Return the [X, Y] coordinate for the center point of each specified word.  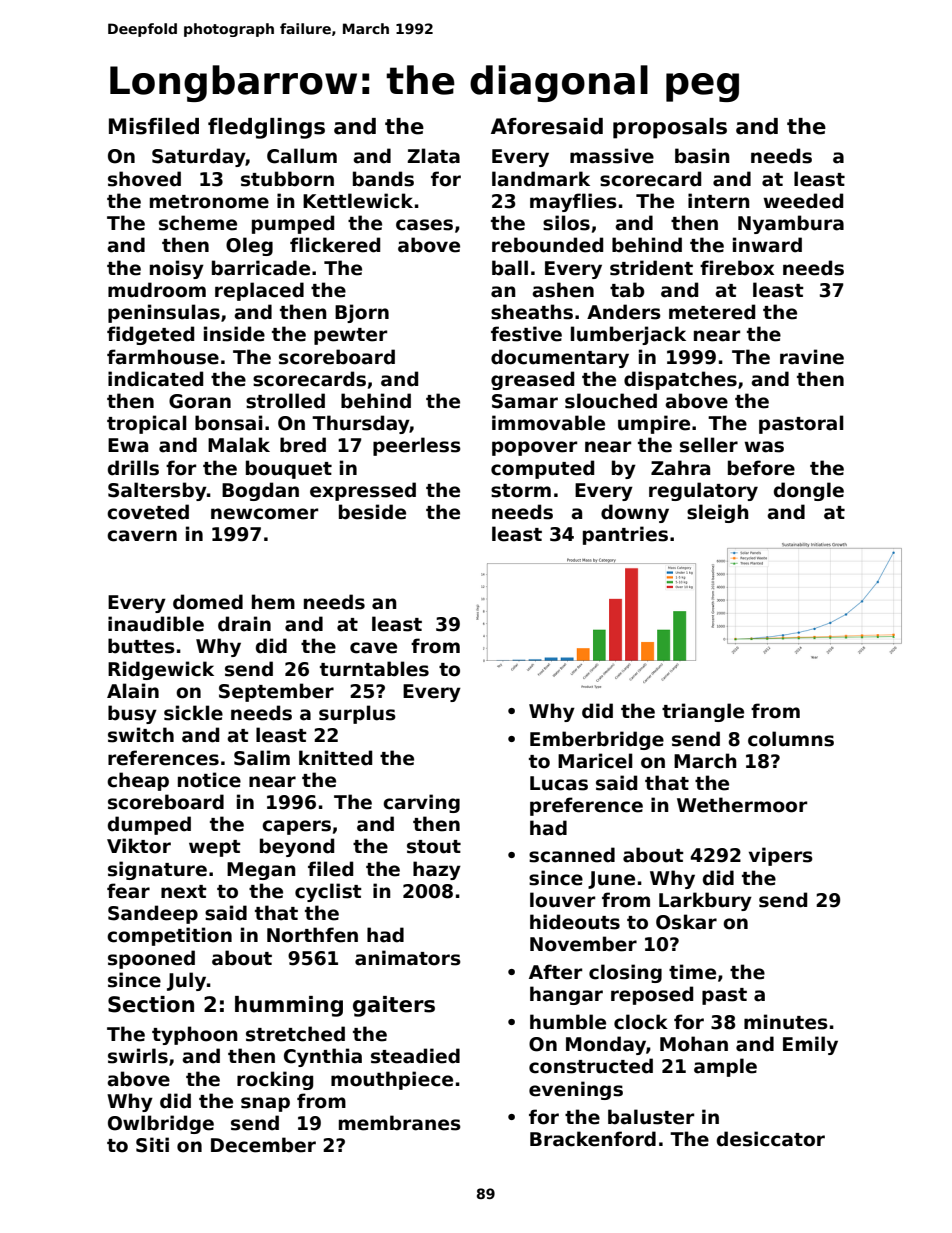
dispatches [680, 380]
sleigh [718, 513]
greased [532, 380]
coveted [148, 512]
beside [372, 512]
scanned [572, 855]
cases [424, 225]
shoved [144, 179]
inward [767, 245]
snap [265, 1104]
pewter [351, 336]
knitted [335, 758]
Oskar [686, 922]
